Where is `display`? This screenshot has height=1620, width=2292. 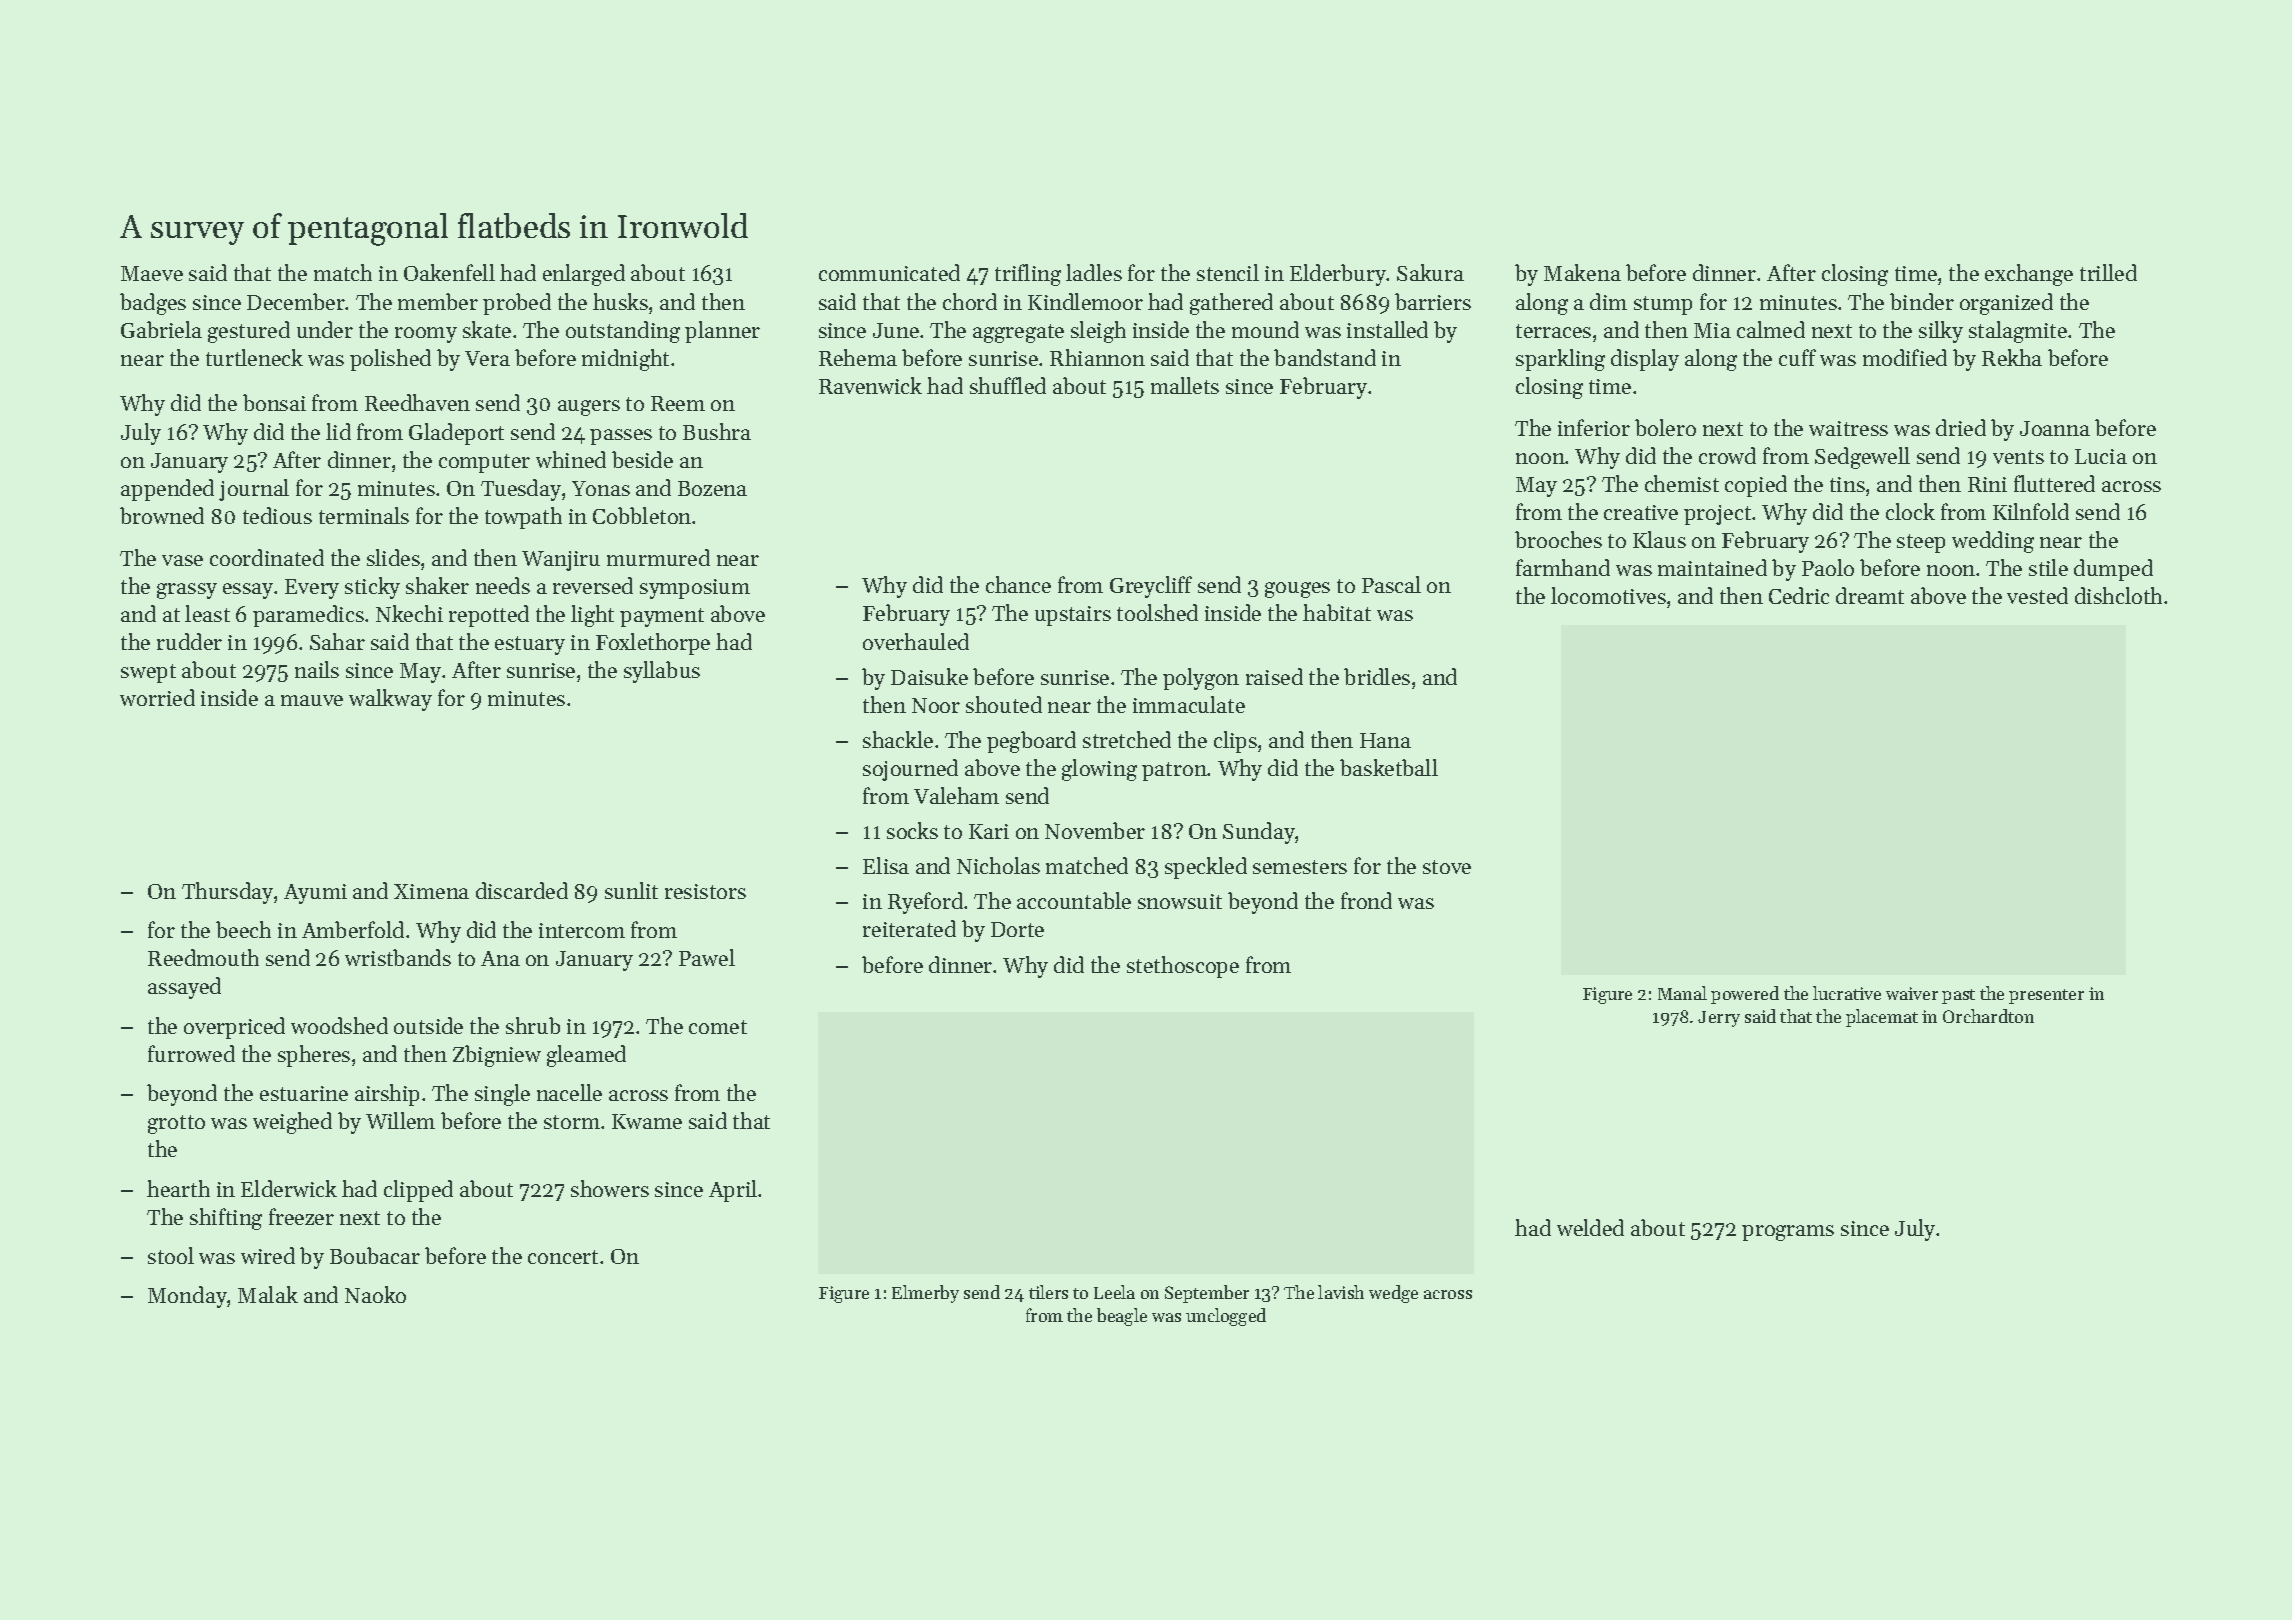 display is located at coordinates (1645, 360).
